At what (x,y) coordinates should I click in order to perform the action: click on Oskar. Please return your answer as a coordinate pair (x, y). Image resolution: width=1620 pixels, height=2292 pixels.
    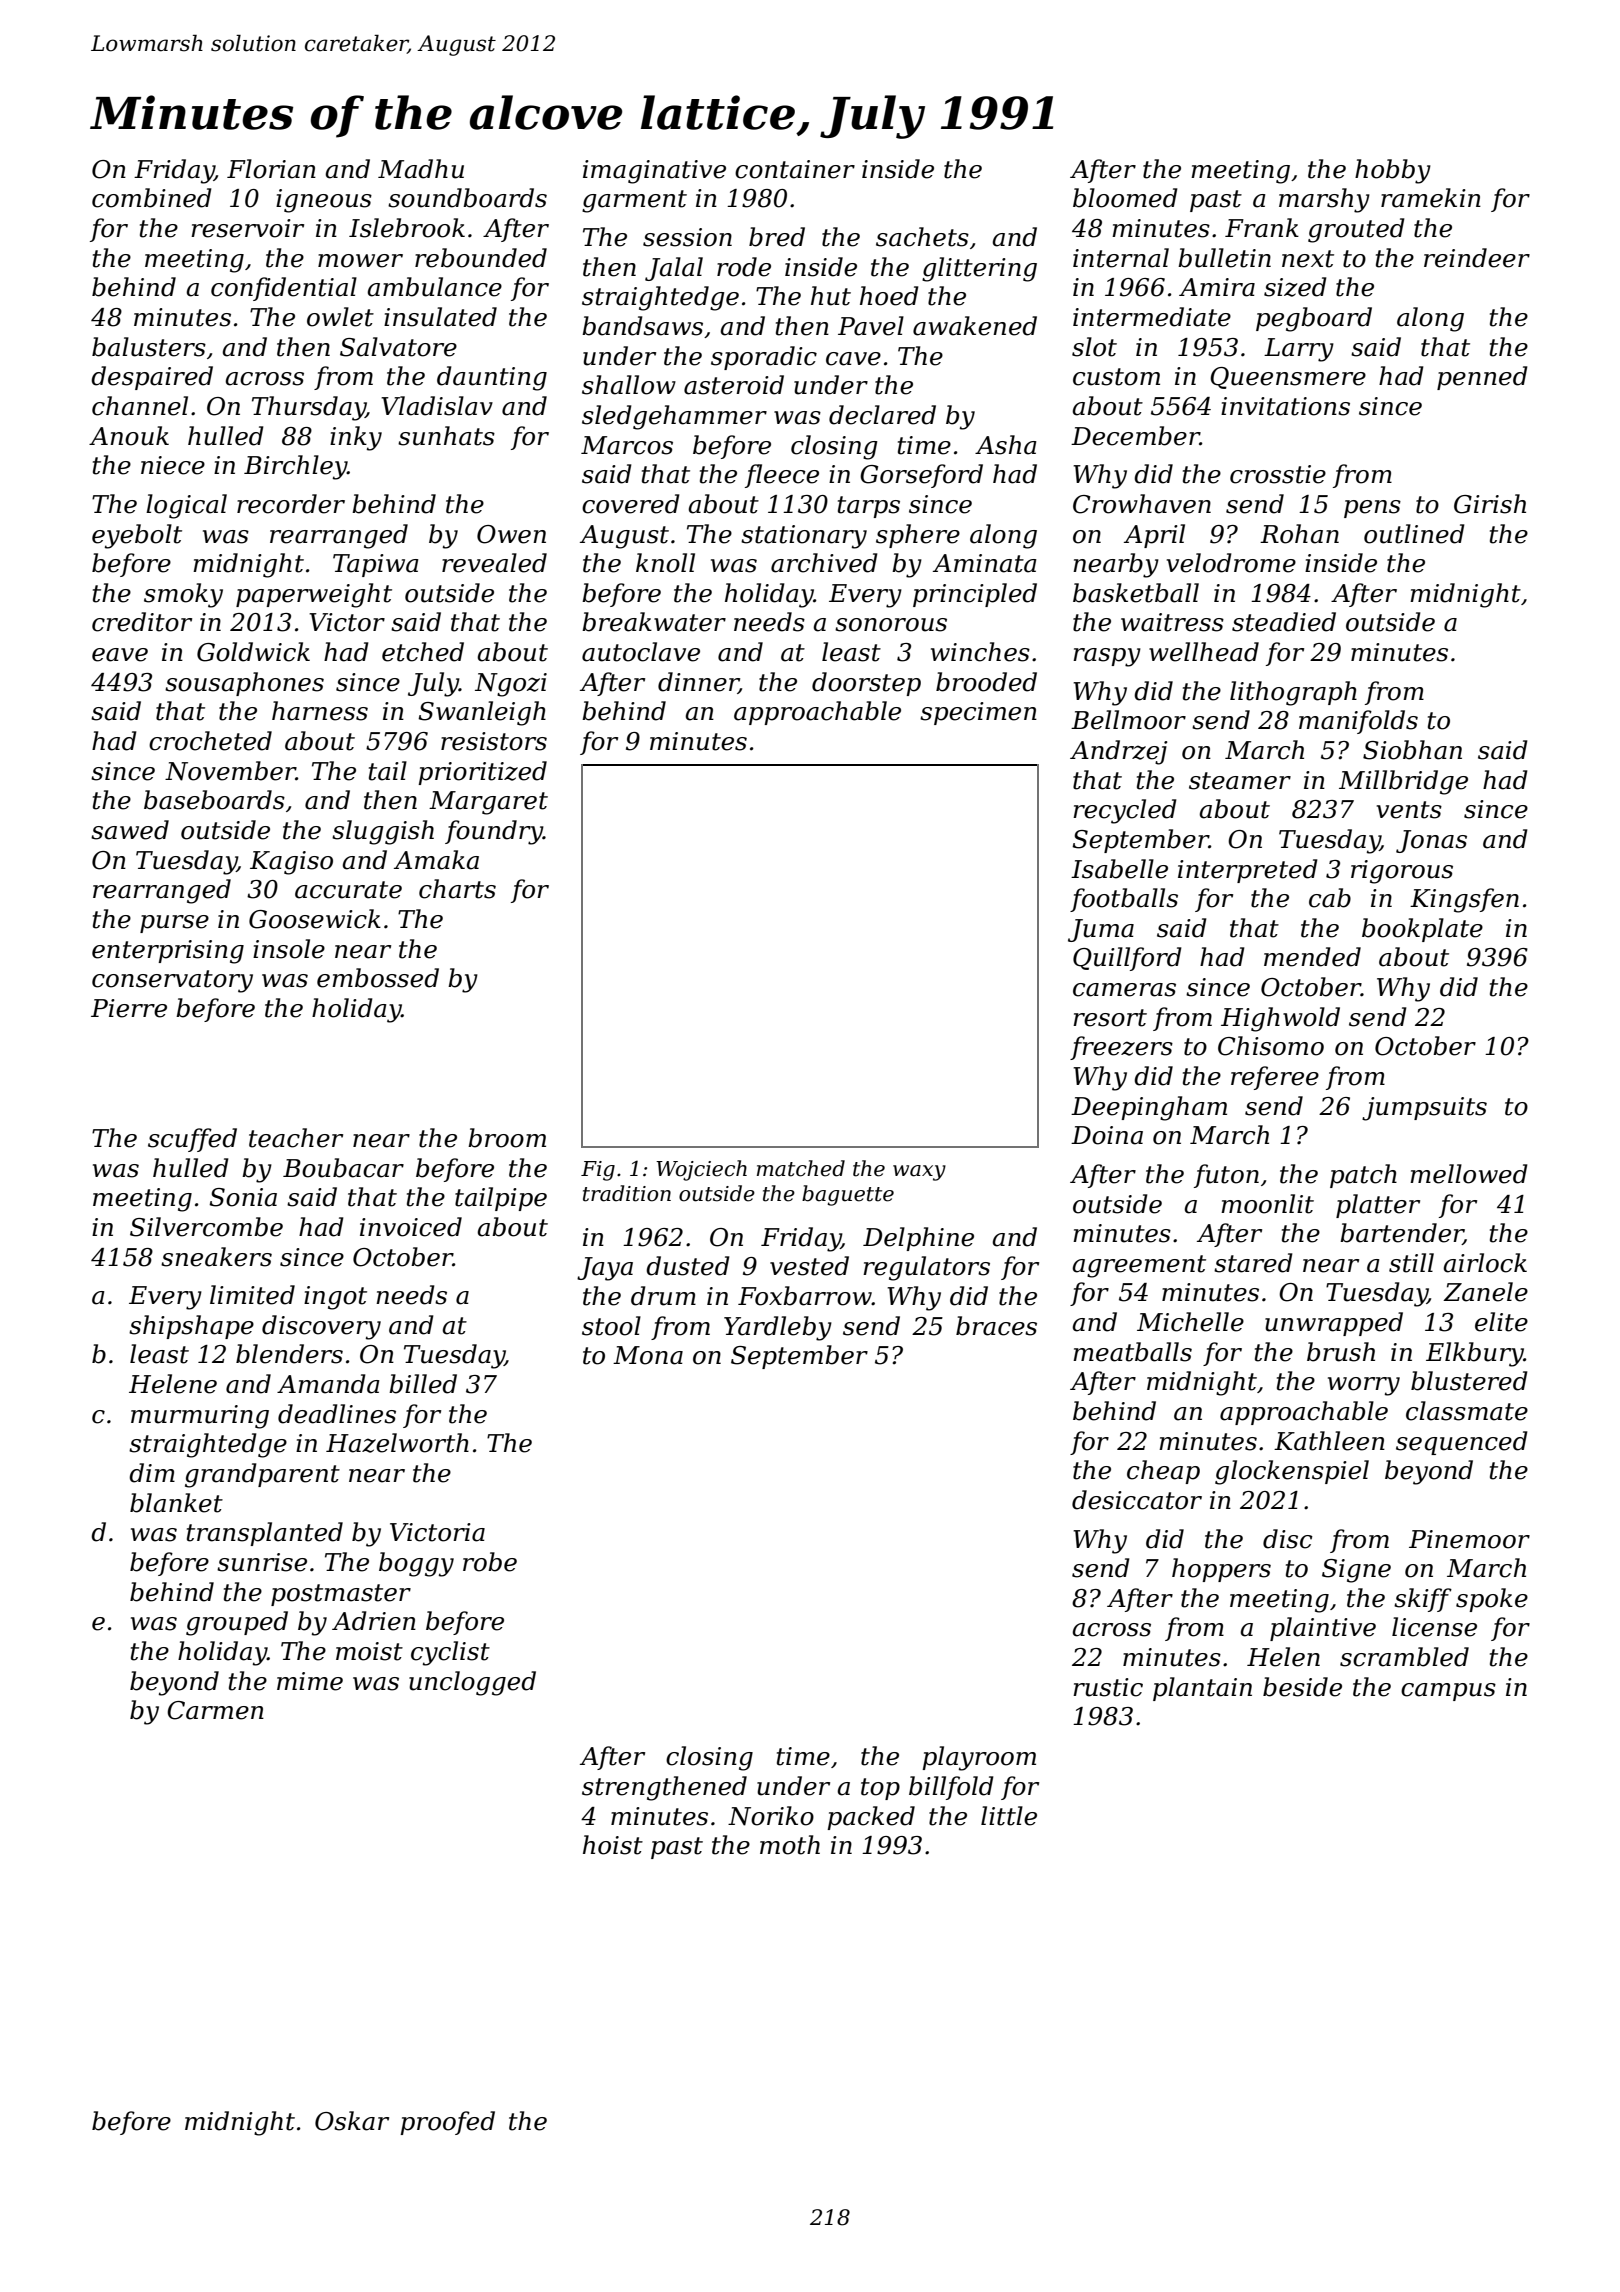
    Looking at the image, I should click on (352, 2121).
